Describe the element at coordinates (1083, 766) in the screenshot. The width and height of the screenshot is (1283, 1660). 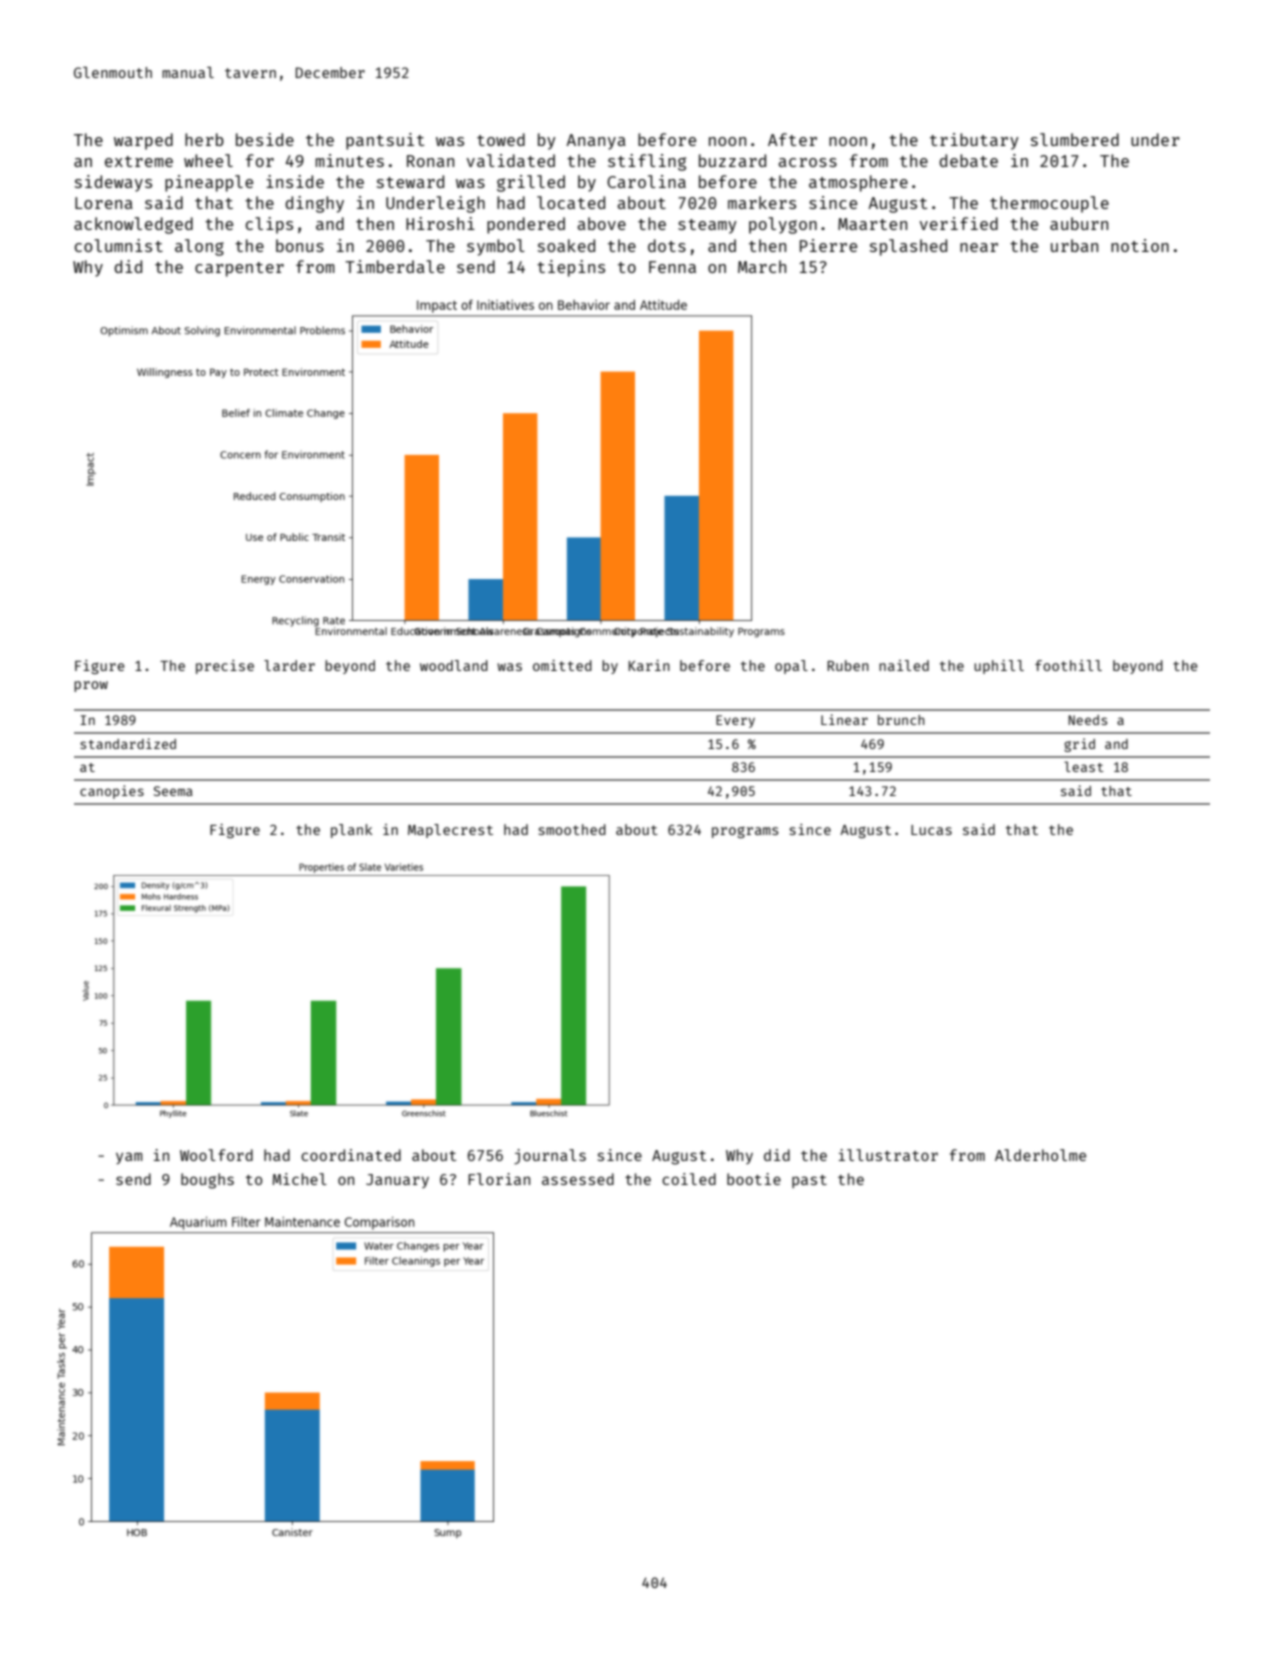
I see `least` at that location.
